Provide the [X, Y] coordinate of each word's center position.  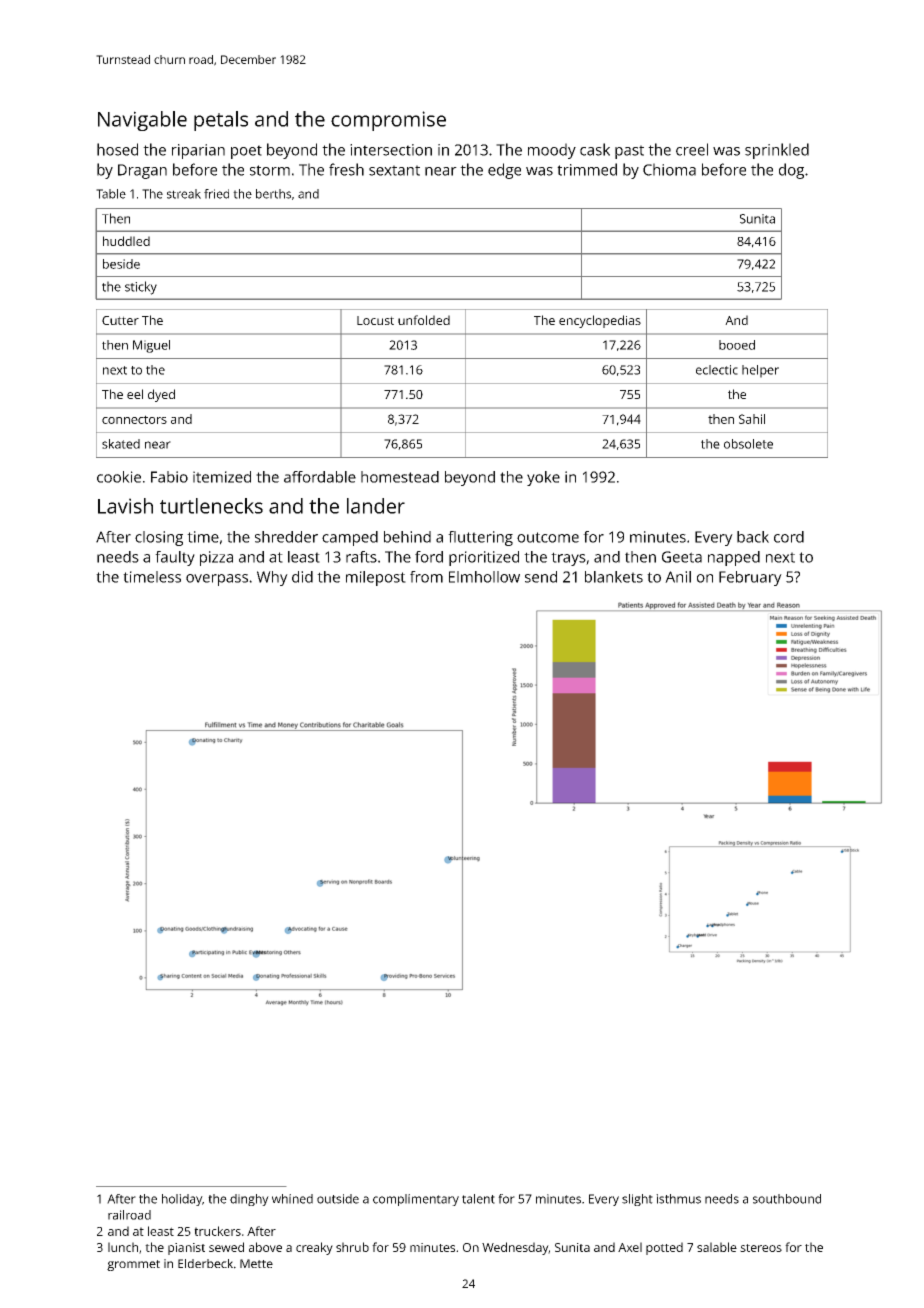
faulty [175, 558]
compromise [388, 121]
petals [221, 121]
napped [734, 558]
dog [791, 171]
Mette [256, 1263]
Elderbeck [205, 1263]
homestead [400, 477]
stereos [761, 1248]
